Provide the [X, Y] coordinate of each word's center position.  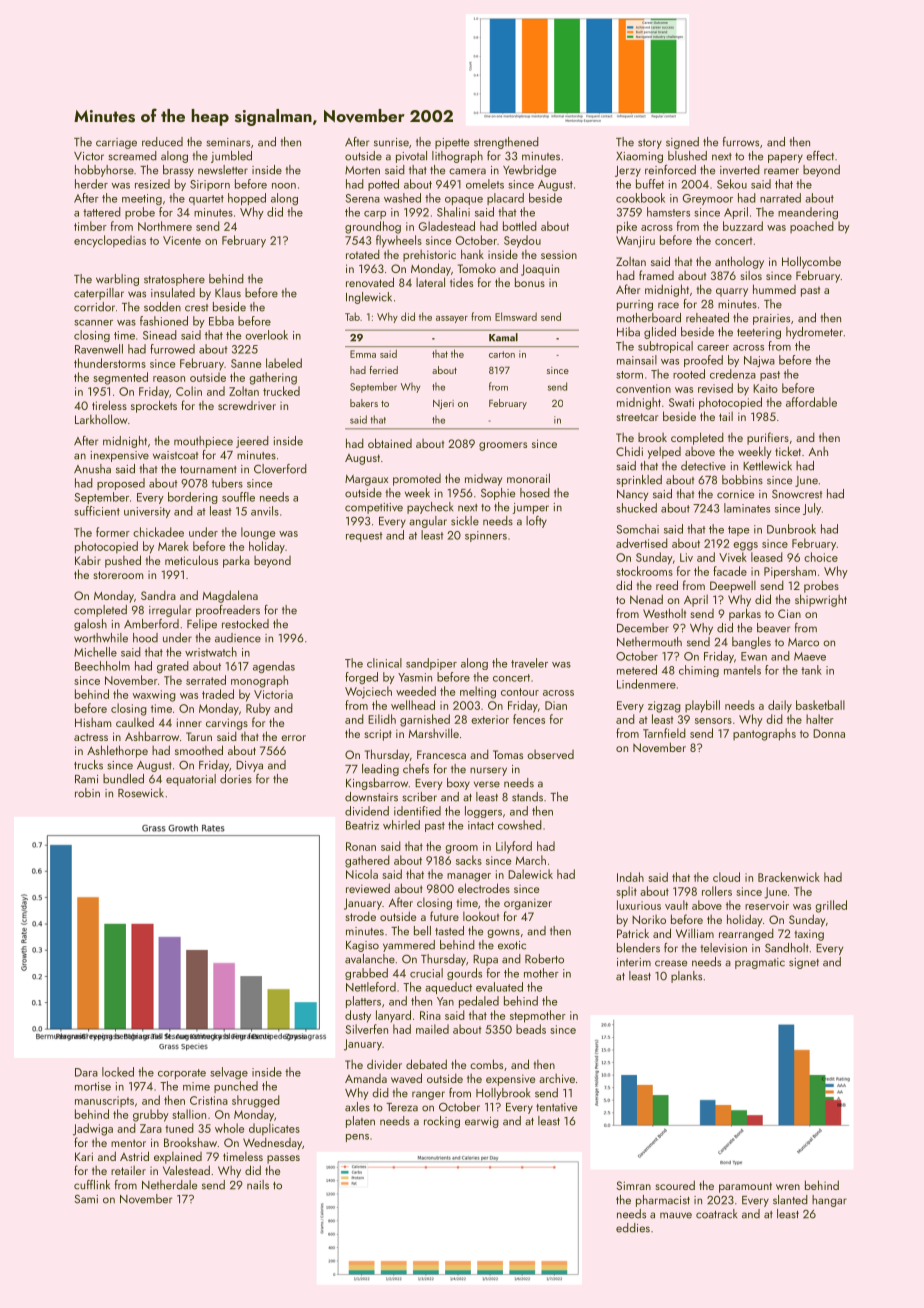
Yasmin [415, 677]
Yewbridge [529, 171]
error [293, 738]
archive [557, 1078]
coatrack [716, 1214]
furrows [741, 142]
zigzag [664, 707]
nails [258, 1185]
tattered [102, 212]
